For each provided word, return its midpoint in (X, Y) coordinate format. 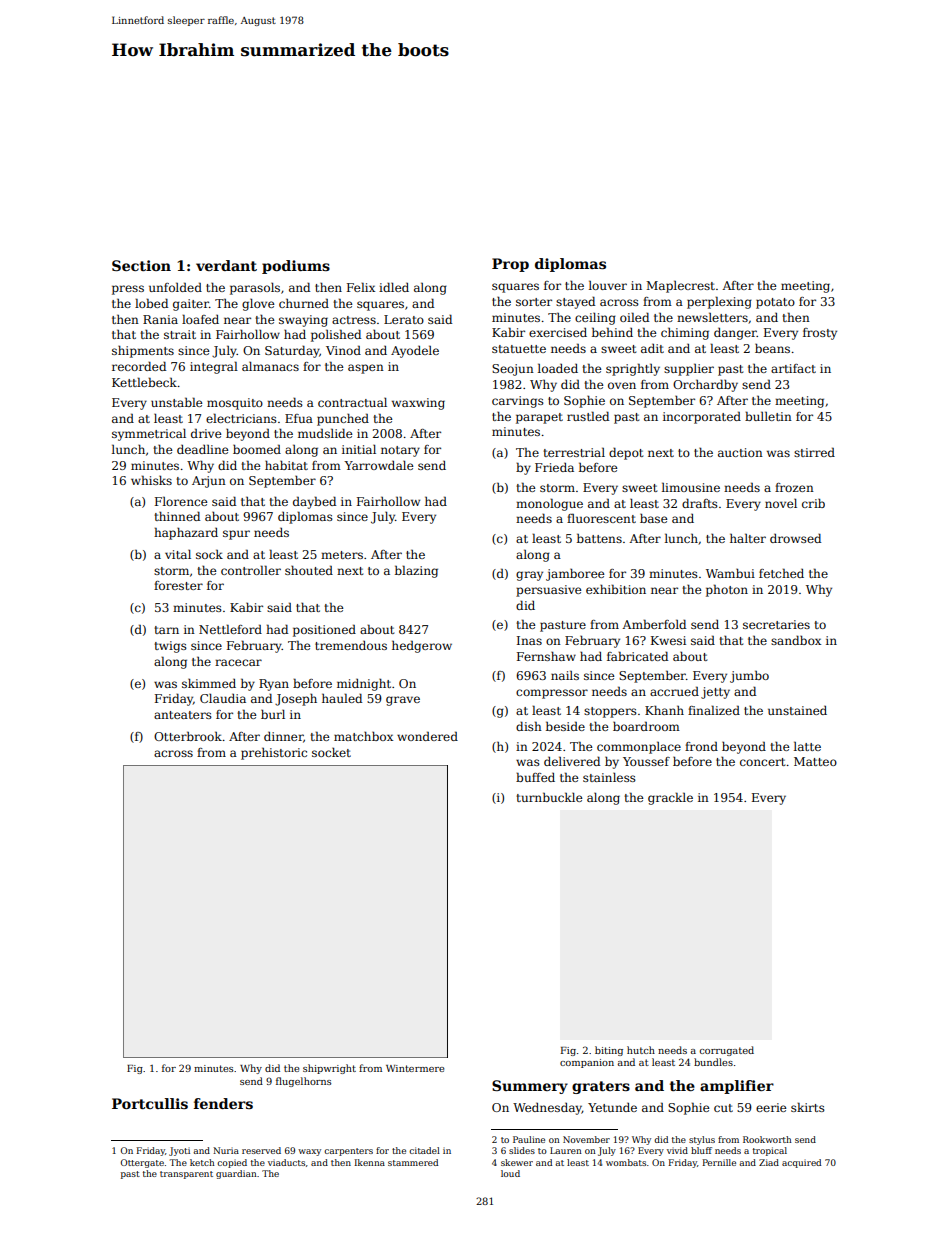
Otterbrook (188, 736)
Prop (510, 265)
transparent (186, 1175)
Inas (529, 640)
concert (762, 762)
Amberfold (654, 624)
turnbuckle (549, 797)
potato (775, 303)
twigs (170, 647)
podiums (296, 267)
